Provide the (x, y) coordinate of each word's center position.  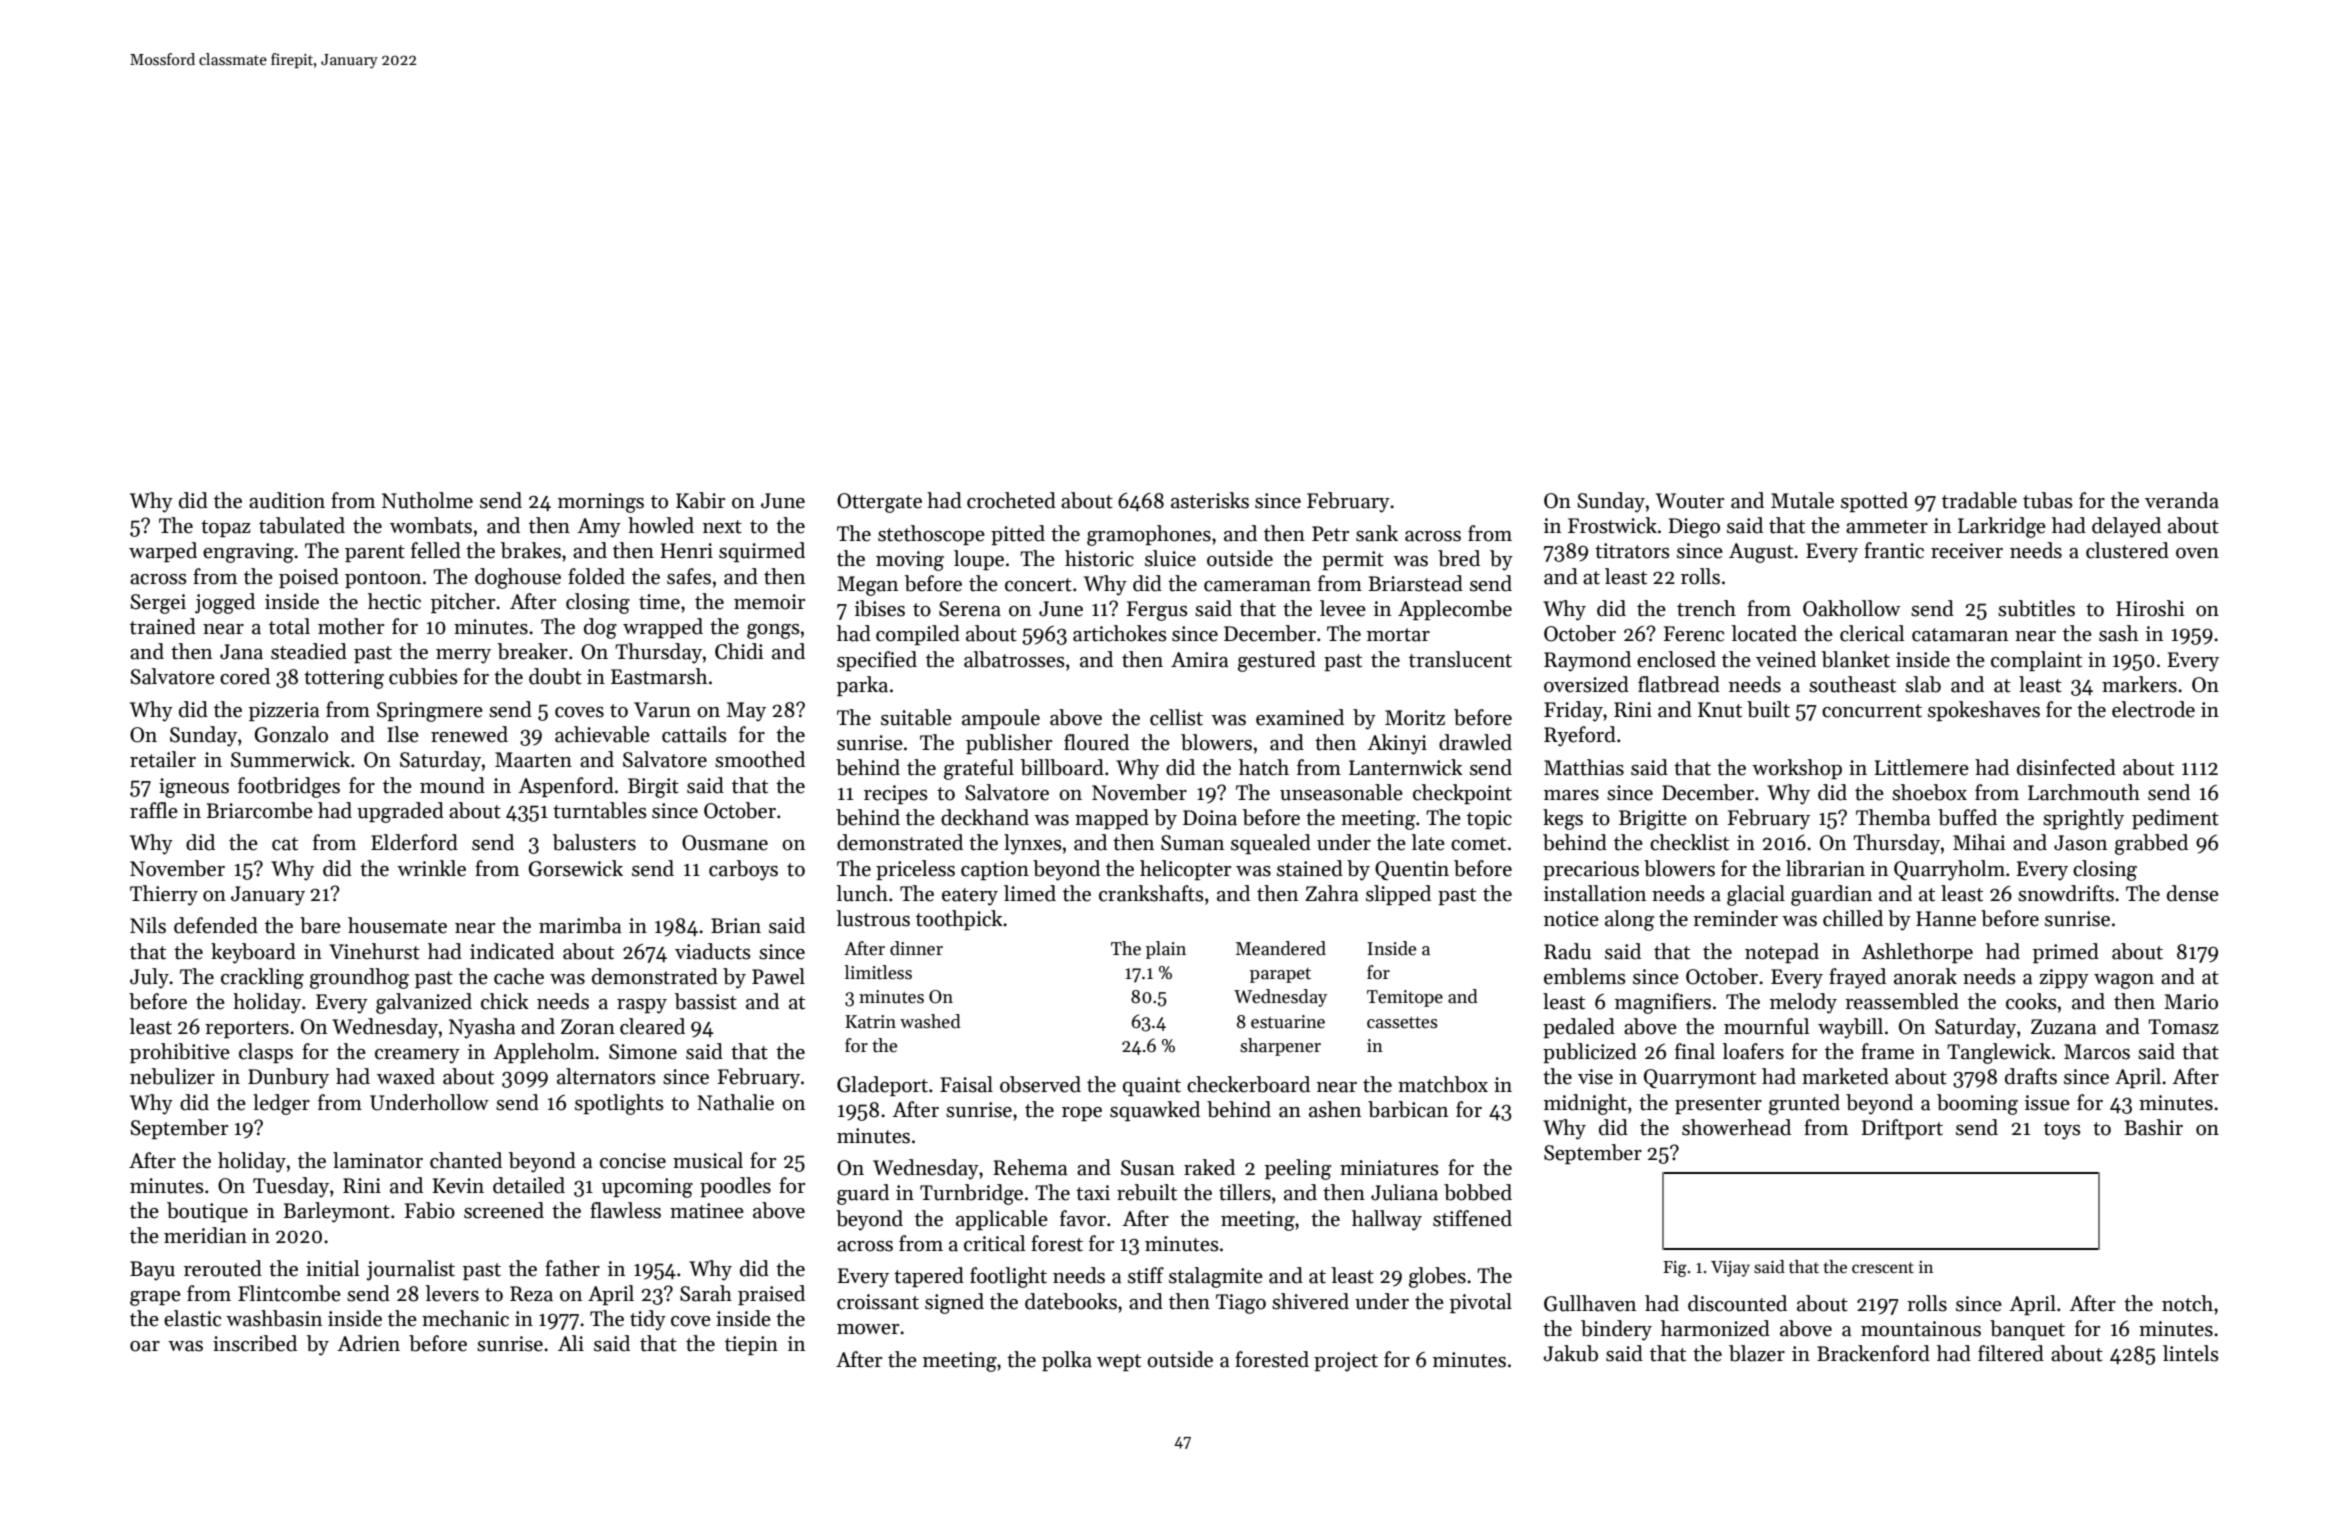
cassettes (1402, 1022)
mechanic (465, 1318)
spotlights (619, 1104)
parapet (1280, 975)
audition (287, 500)
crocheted (1011, 500)
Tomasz (2183, 1027)
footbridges (289, 787)
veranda (2182, 500)
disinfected (2066, 767)
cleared (652, 1026)
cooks (2031, 1001)
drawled (1475, 742)
